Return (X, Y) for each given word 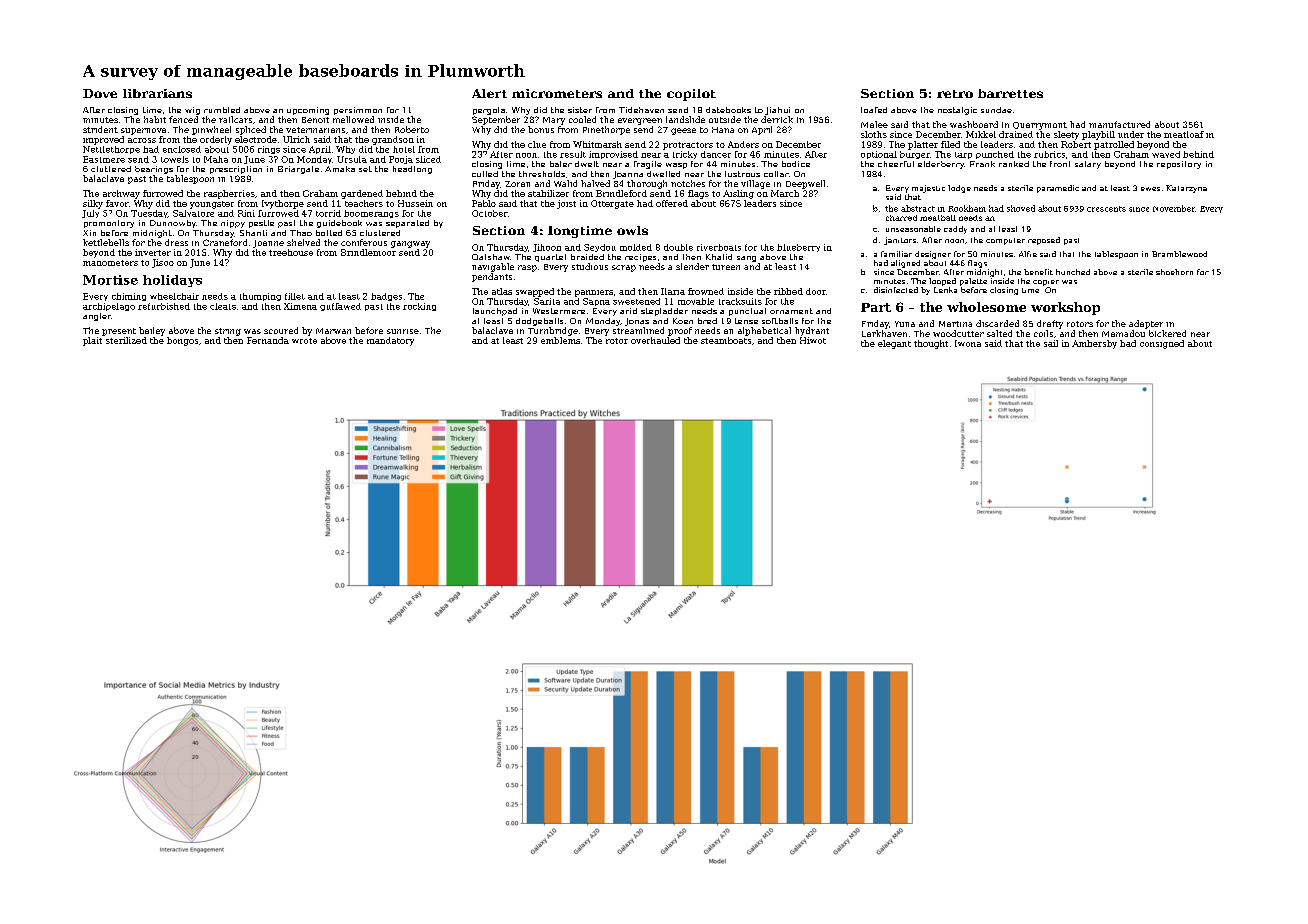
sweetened (636, 301)
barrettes (1010, 93)
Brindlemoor (368, 252)
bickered (1167, 333)
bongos (182, 341)
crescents (1106, 209)
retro (955, 94)
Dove (100, 93)
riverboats (719, 247)
